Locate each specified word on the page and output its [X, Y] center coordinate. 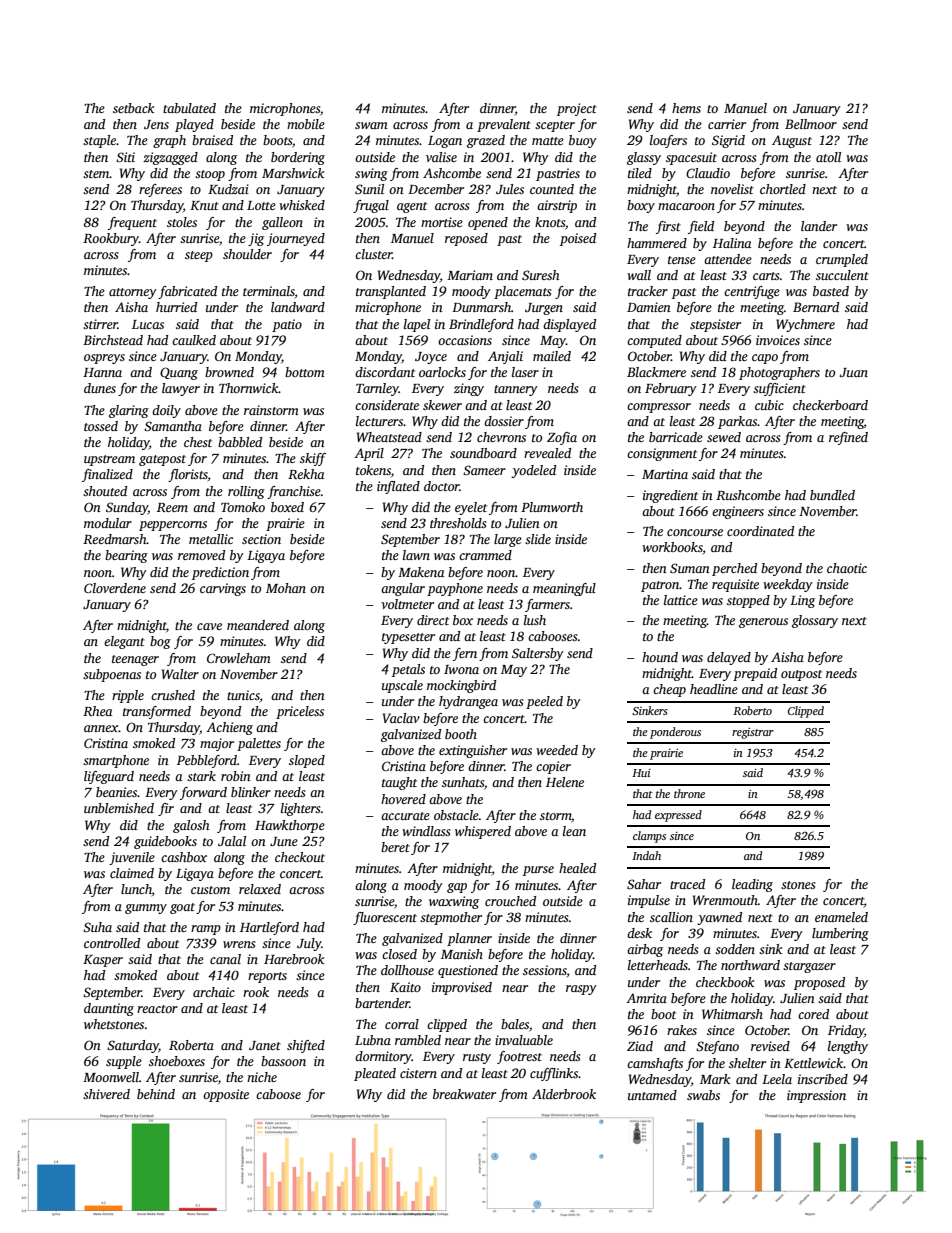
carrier [727, 124]
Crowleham [239, 658]
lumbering [840, 934]
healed [577, 868]
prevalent [504, 125]
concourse [695, 532]
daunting [109, 1009]
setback [134, 108]
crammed [485, 555]
